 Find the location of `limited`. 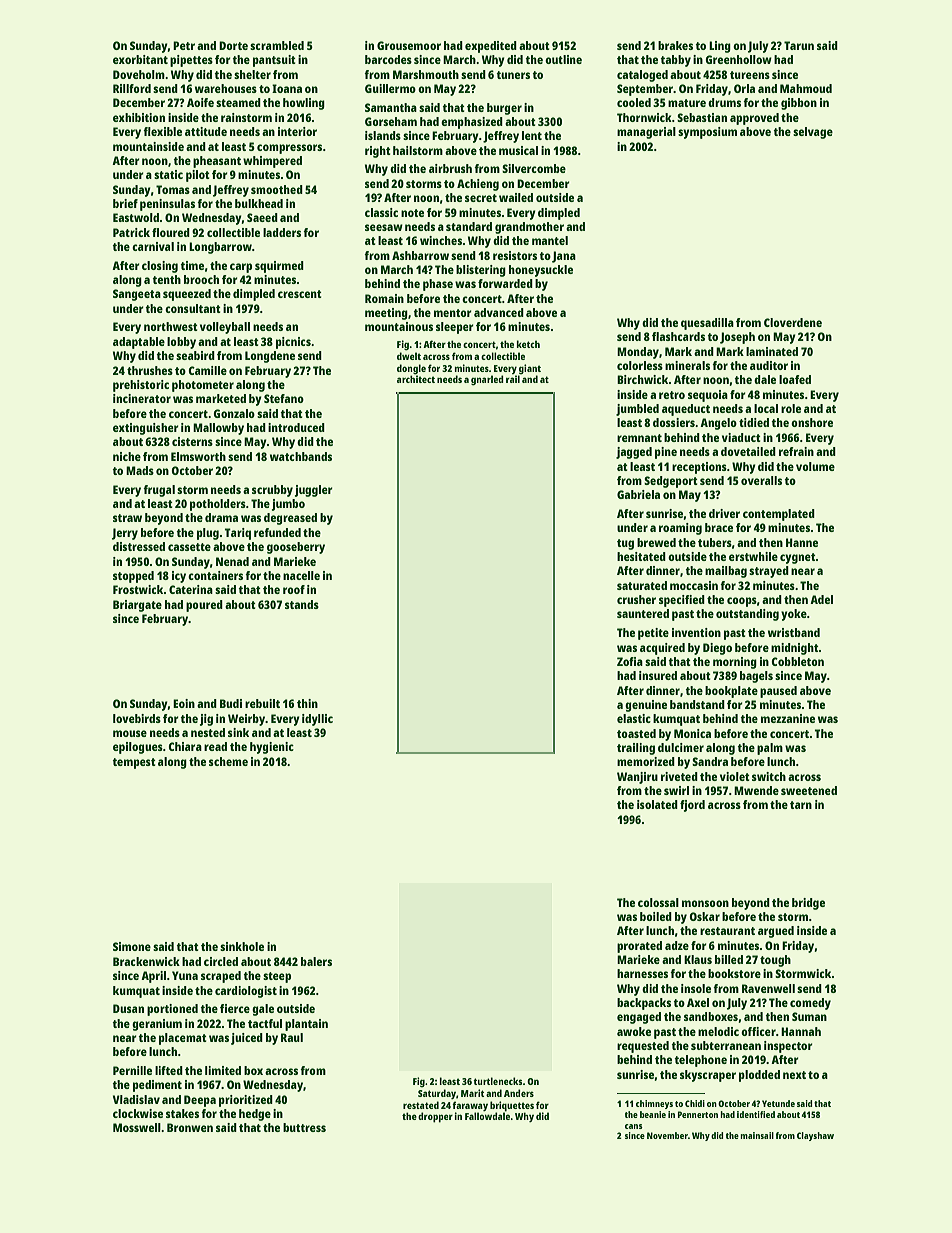

limited is located at coordinates (223, 1070).
